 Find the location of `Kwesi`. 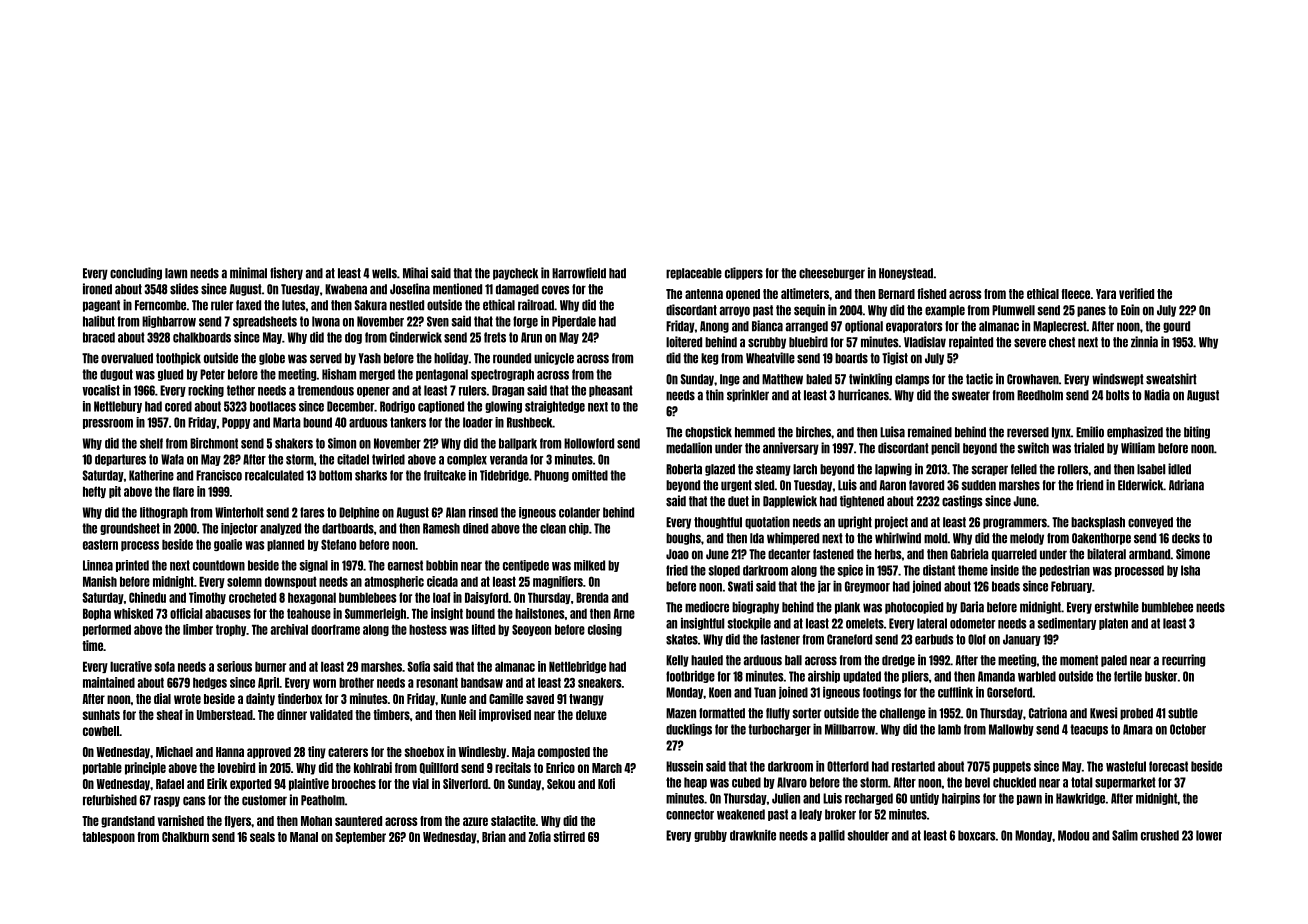

Kwesi is located at coordinates (1103, 713).
